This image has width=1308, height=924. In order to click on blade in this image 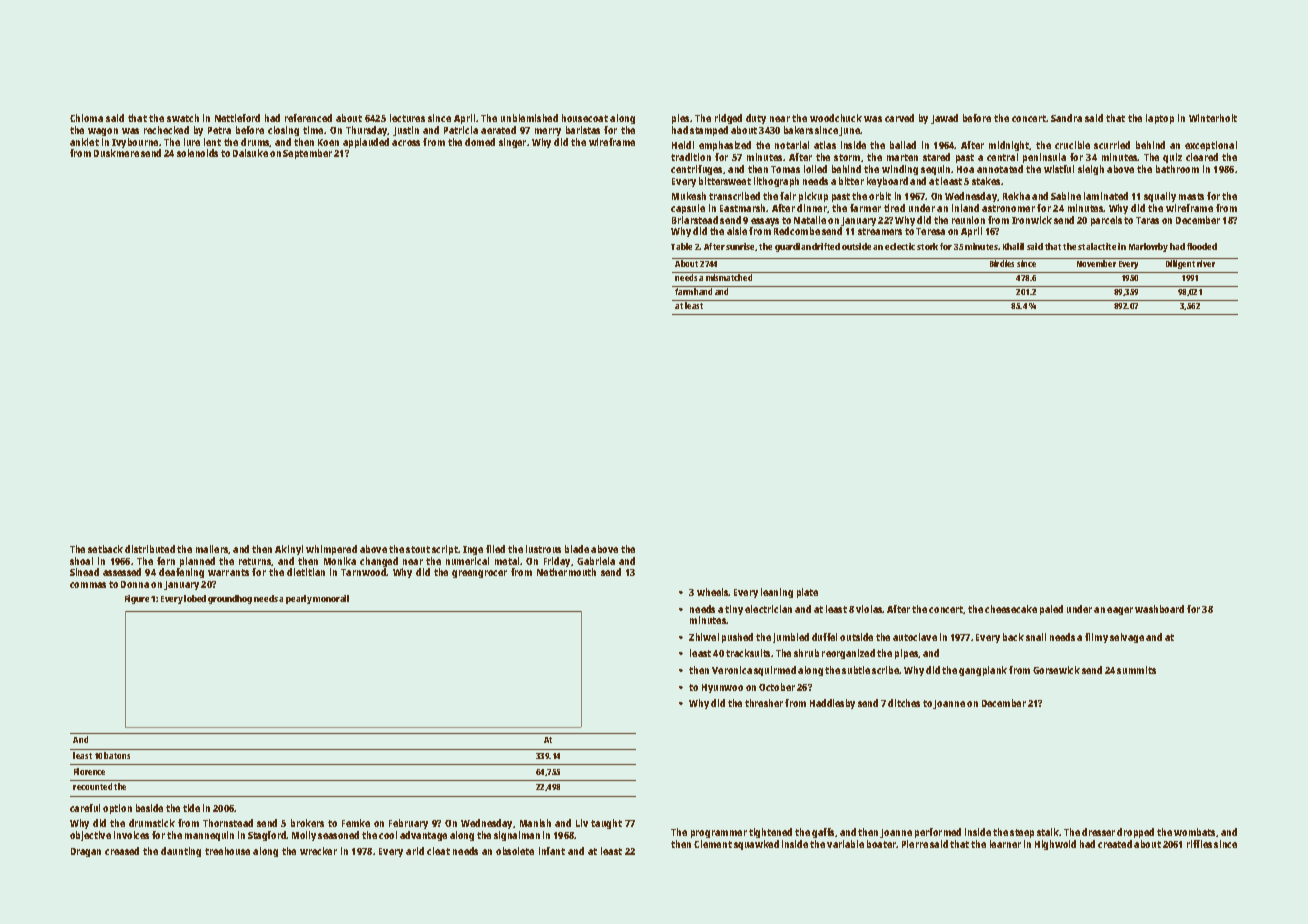, I will do `click(577, 549)`.
